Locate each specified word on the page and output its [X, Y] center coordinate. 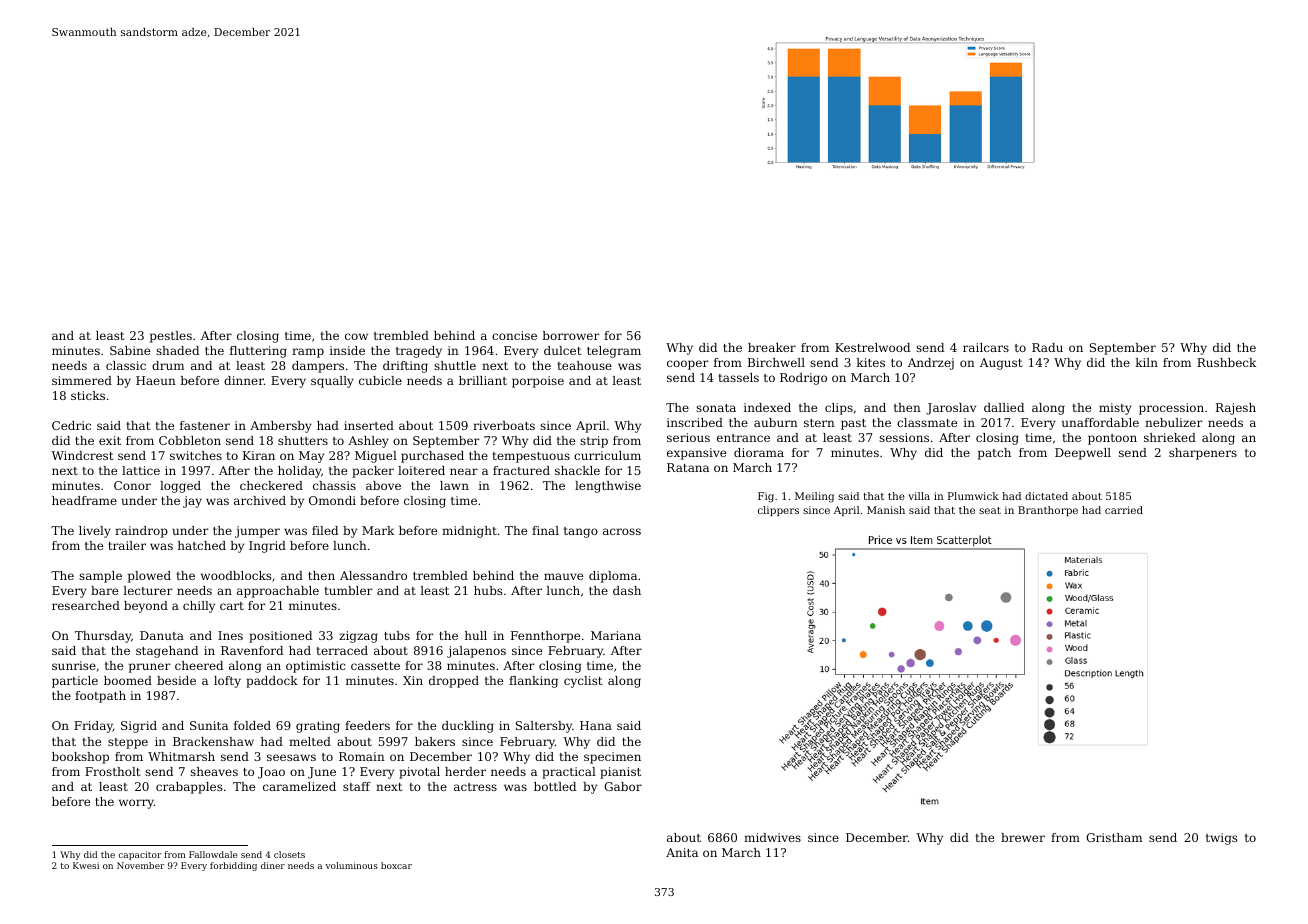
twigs [1221, 839]
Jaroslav [951, 409]
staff [357, 786]
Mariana [616, 635]
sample [100, 577]
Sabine [130, 350]
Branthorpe [1048, 511]
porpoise [538, 382]
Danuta [162, 635]
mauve [563, 576]
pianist [620, 773]
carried [1124, 510]
